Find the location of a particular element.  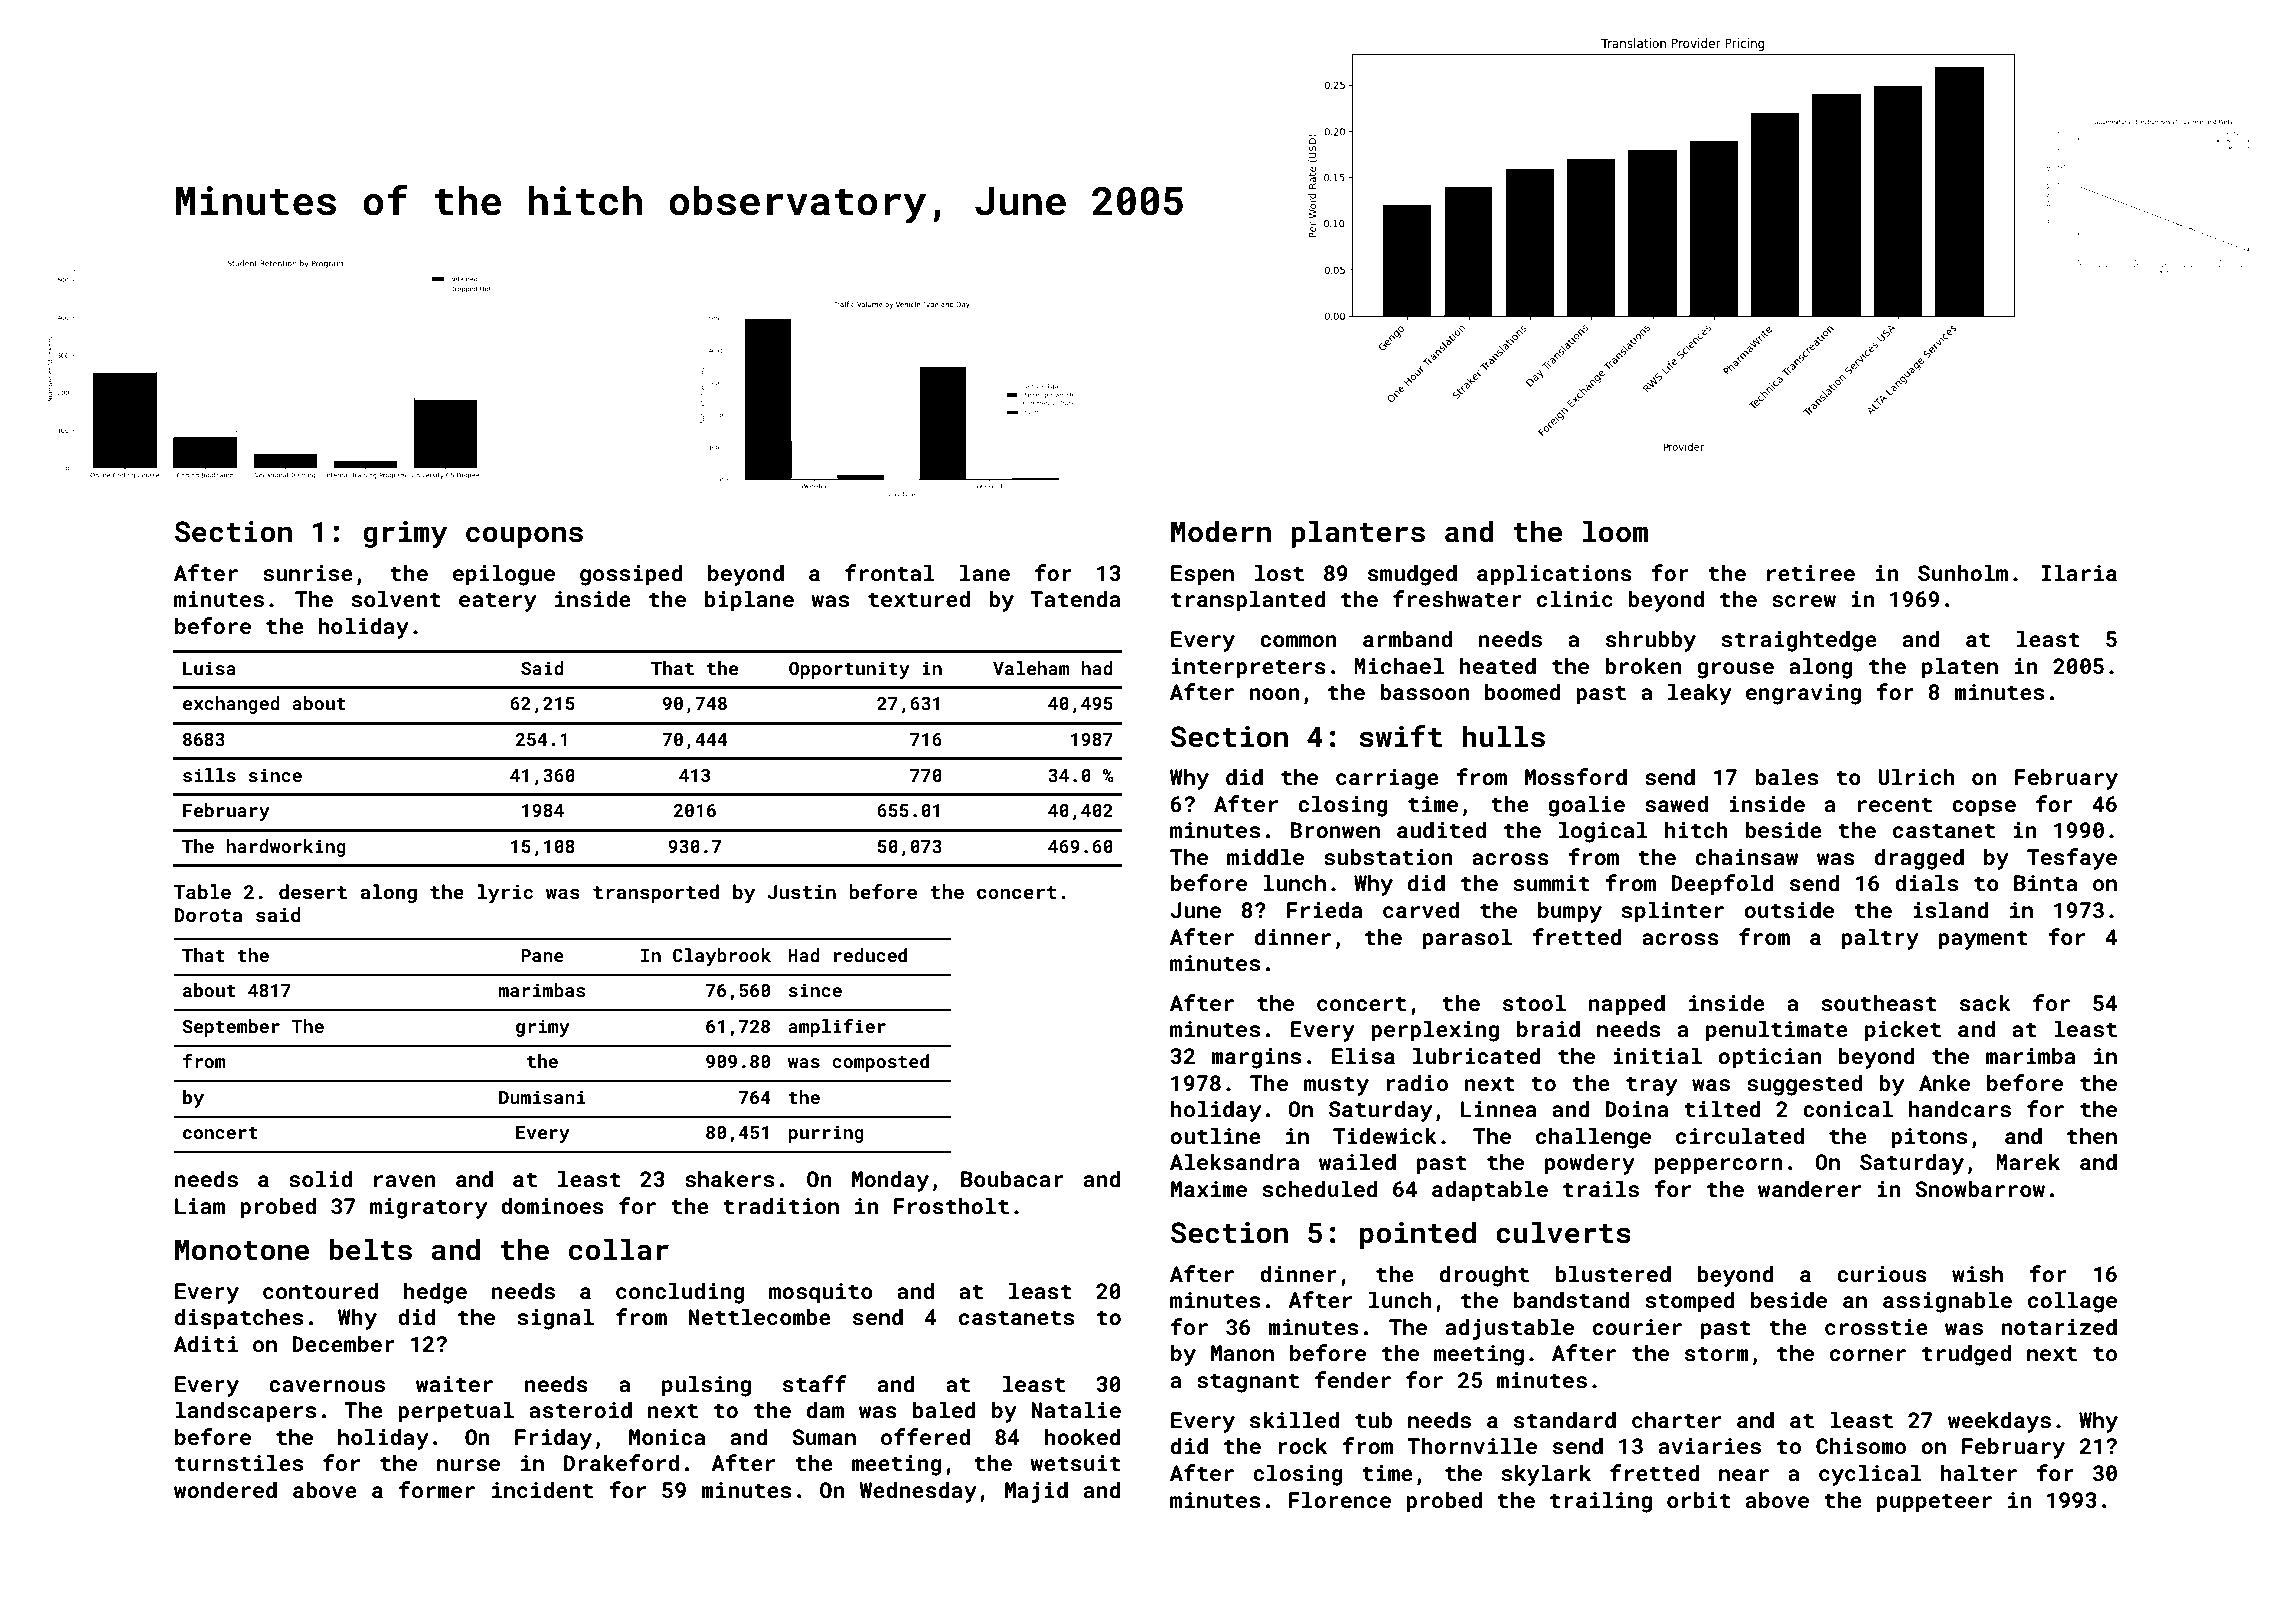

solid is located at coordinates (320, 1178).
